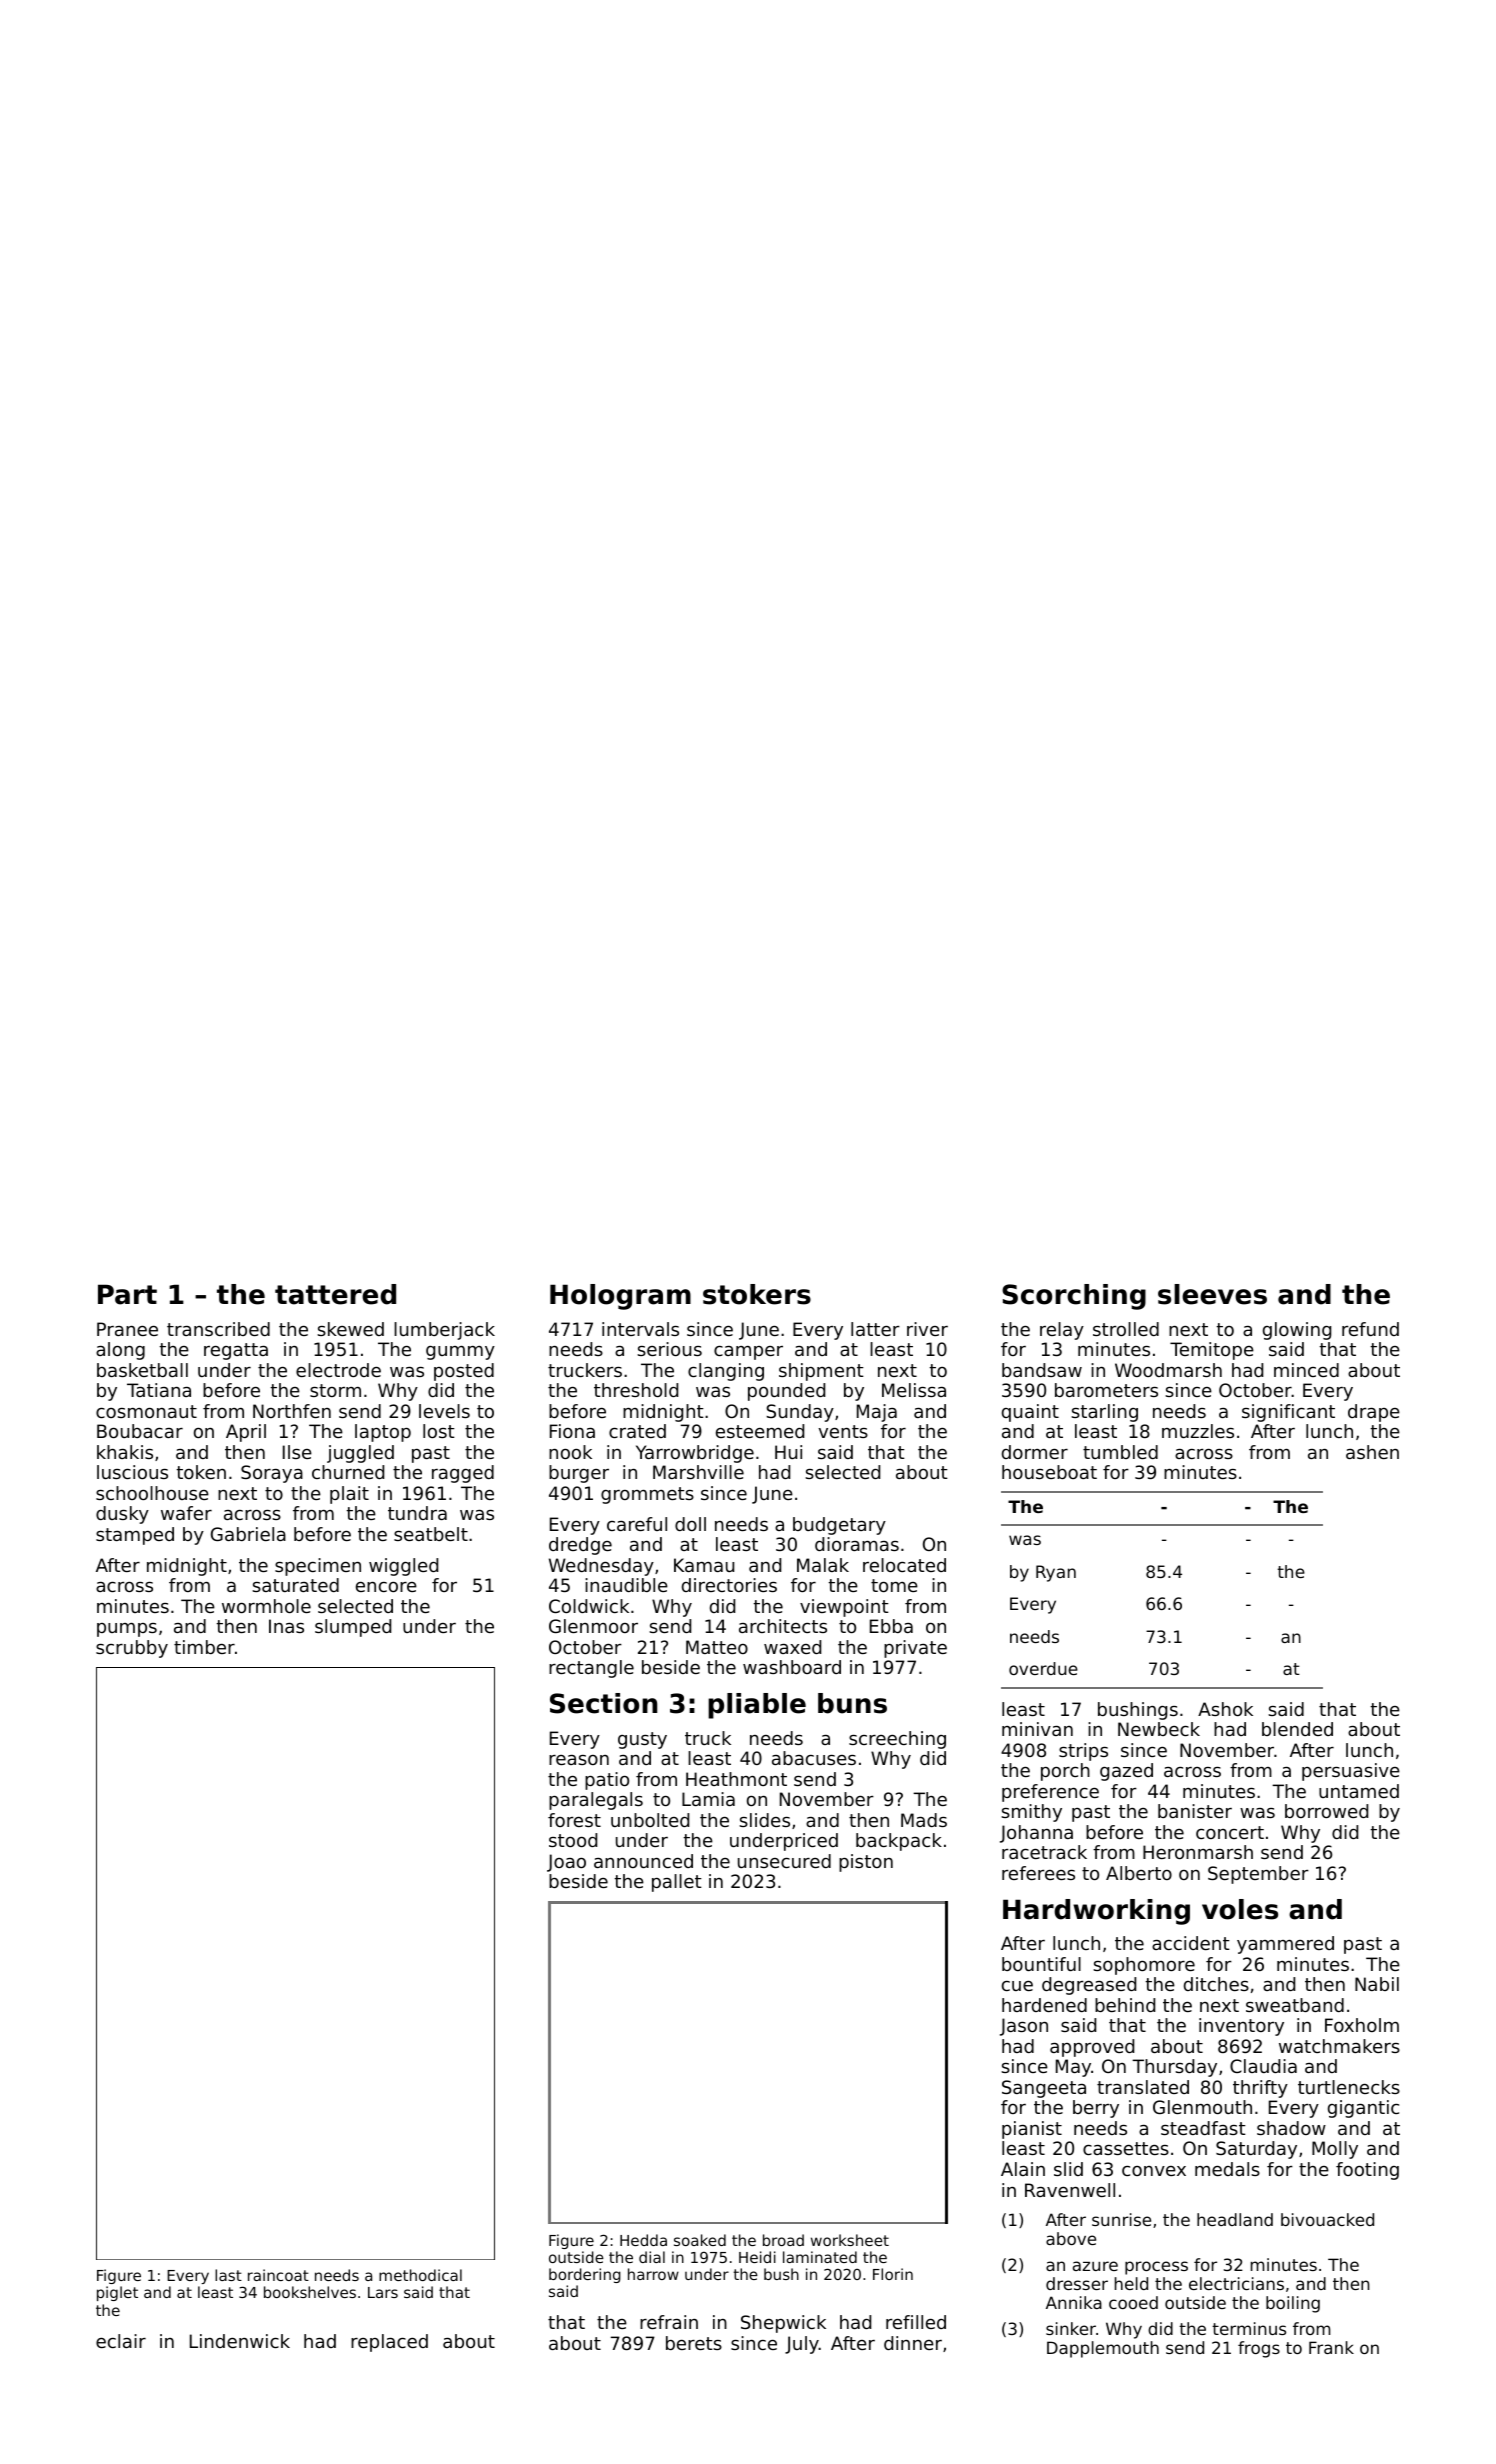 This document has width=1496, height=2464. Describe the element at coordinates (1191, 1943) in the document. I see `accident` at that location.
